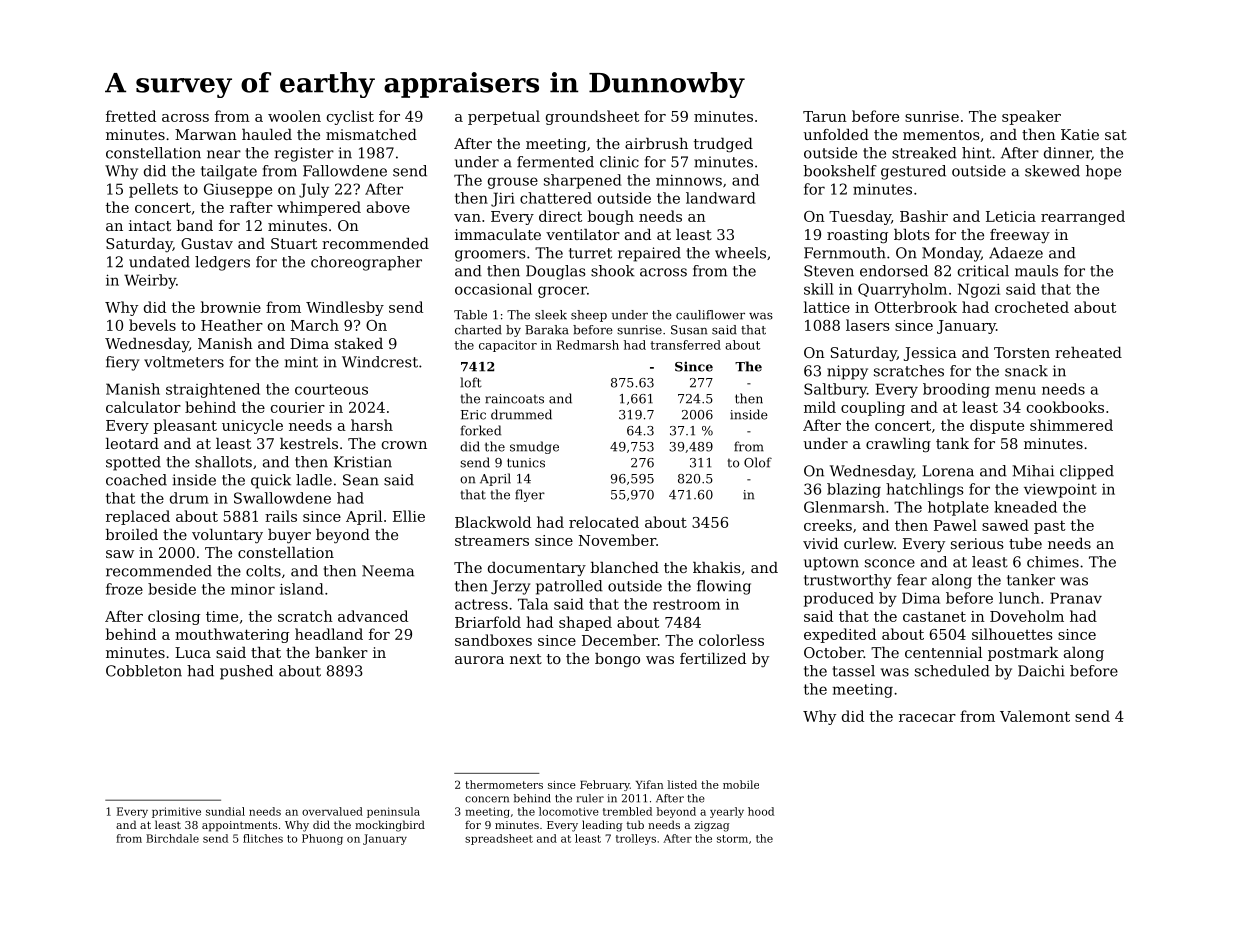 This document has width=1233, height=952. Describe the element at coordinates (927, 718) in the document. I see `racecar` at that location.
